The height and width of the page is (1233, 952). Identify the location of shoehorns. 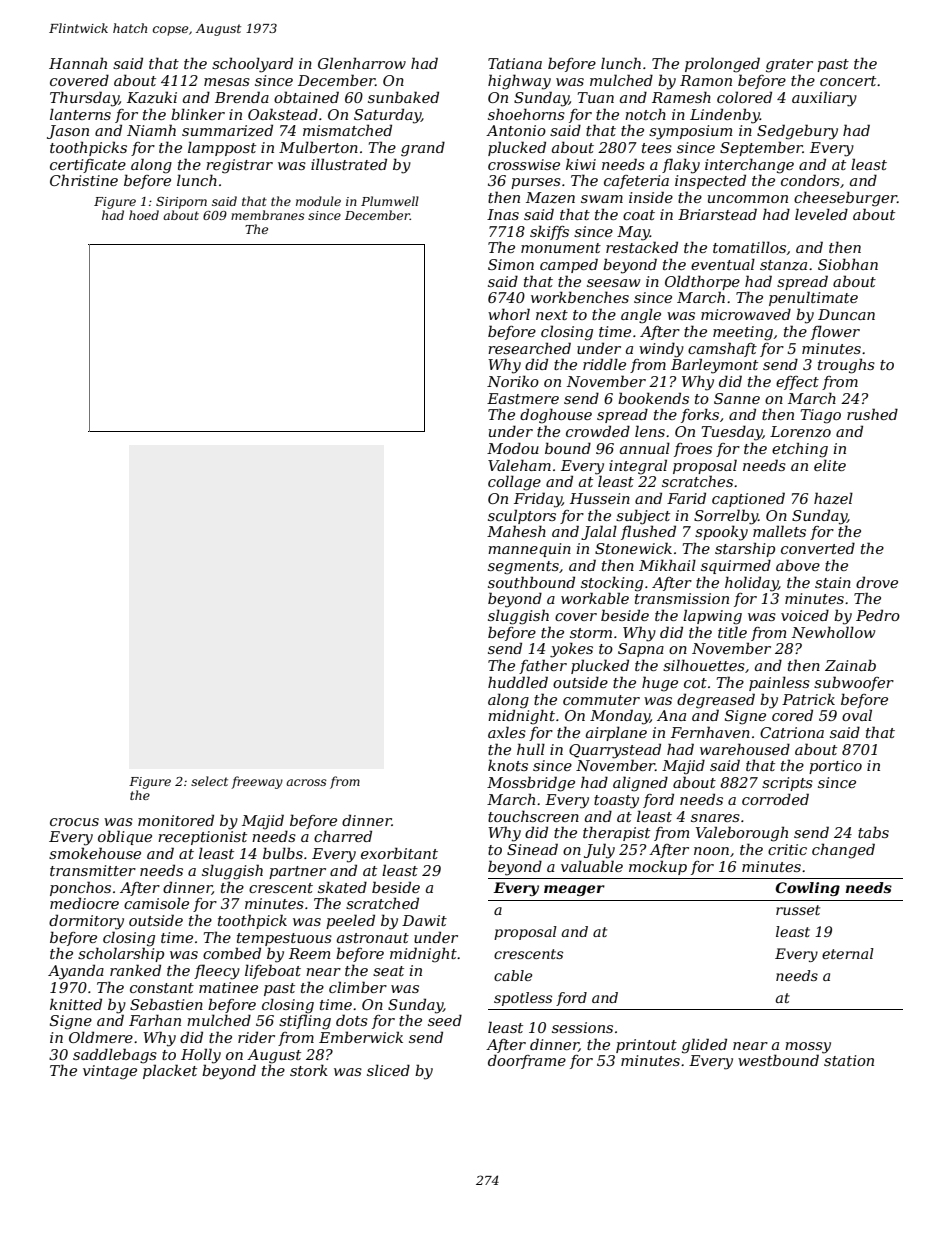
(526, 114).
